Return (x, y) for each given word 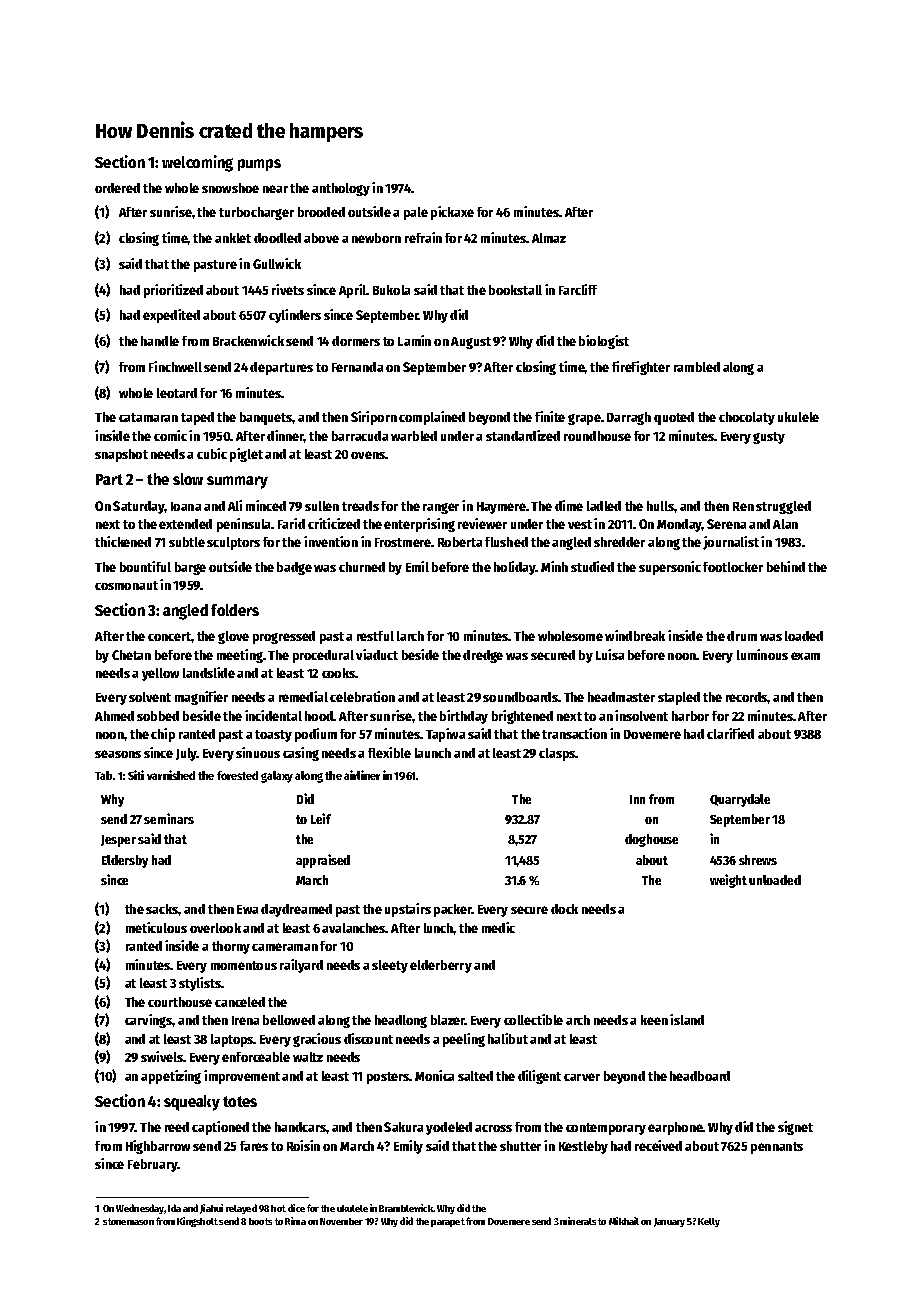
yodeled (449, 1128)
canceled (240, 1002)
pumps (259, 165)
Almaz (549, 238)
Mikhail (624, 1221)
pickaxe (452, 213)
